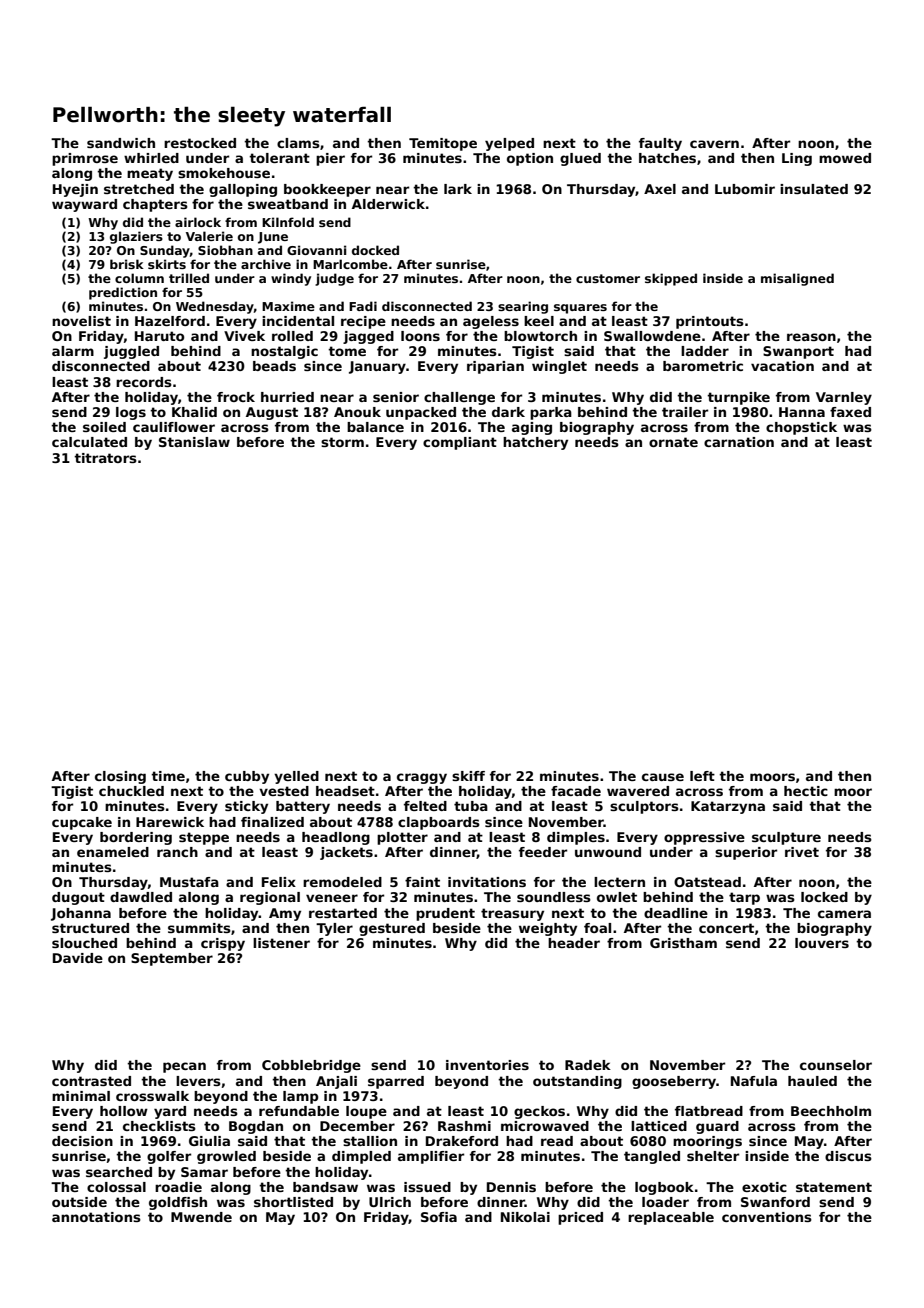  Describe the element at coordinates (91, 1081) in the screenshot. I see `contrasted` at that location.
